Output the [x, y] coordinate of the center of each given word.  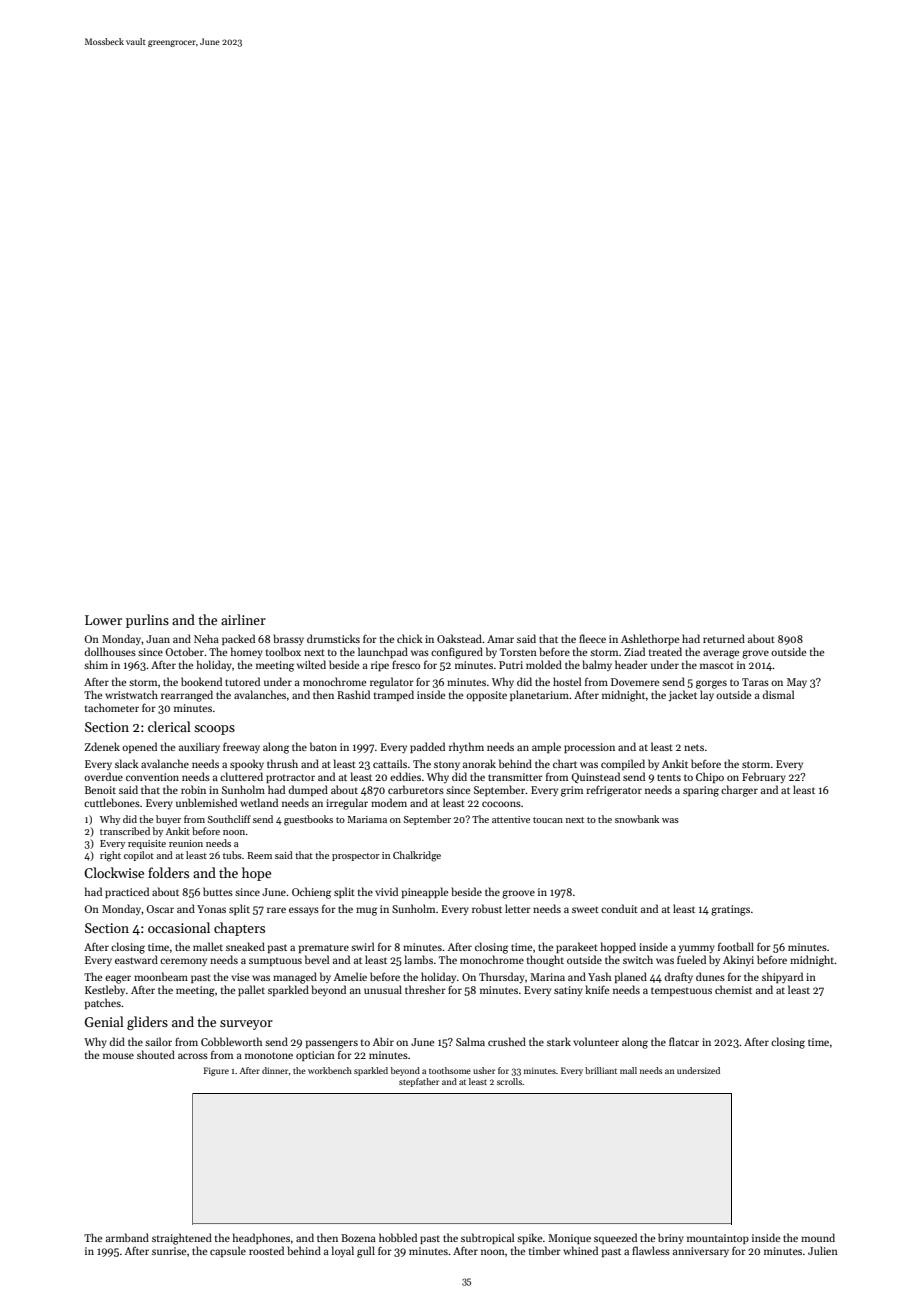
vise [240, 977]
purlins [147, 621]
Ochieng [311, 893]
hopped [618, 947]
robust [487, 908]
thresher [425, 989]
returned [724, 638]
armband [127, 1237]
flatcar [684, 1041]
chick [410, 638]
